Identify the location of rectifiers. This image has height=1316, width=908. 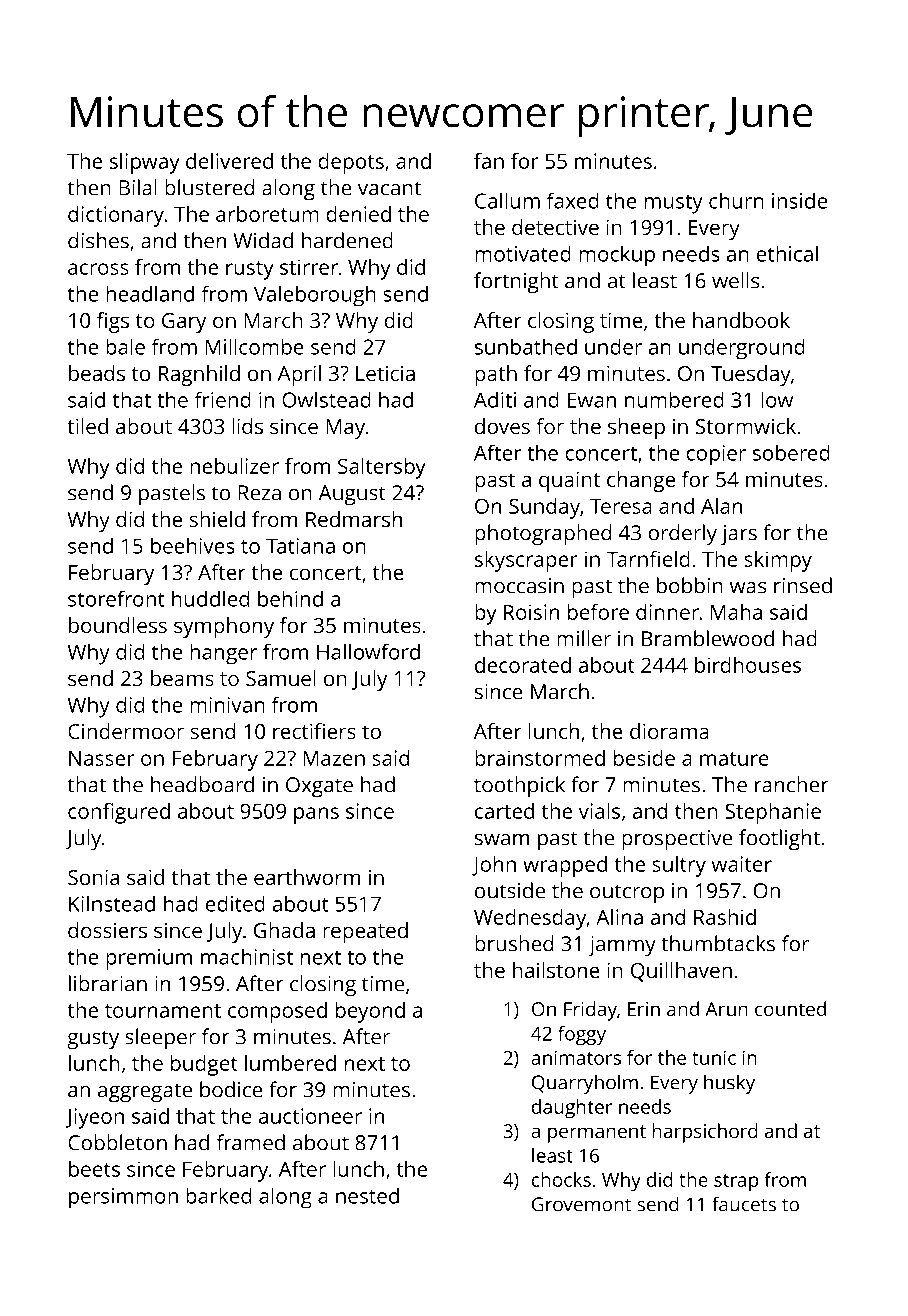
(314, 731).
